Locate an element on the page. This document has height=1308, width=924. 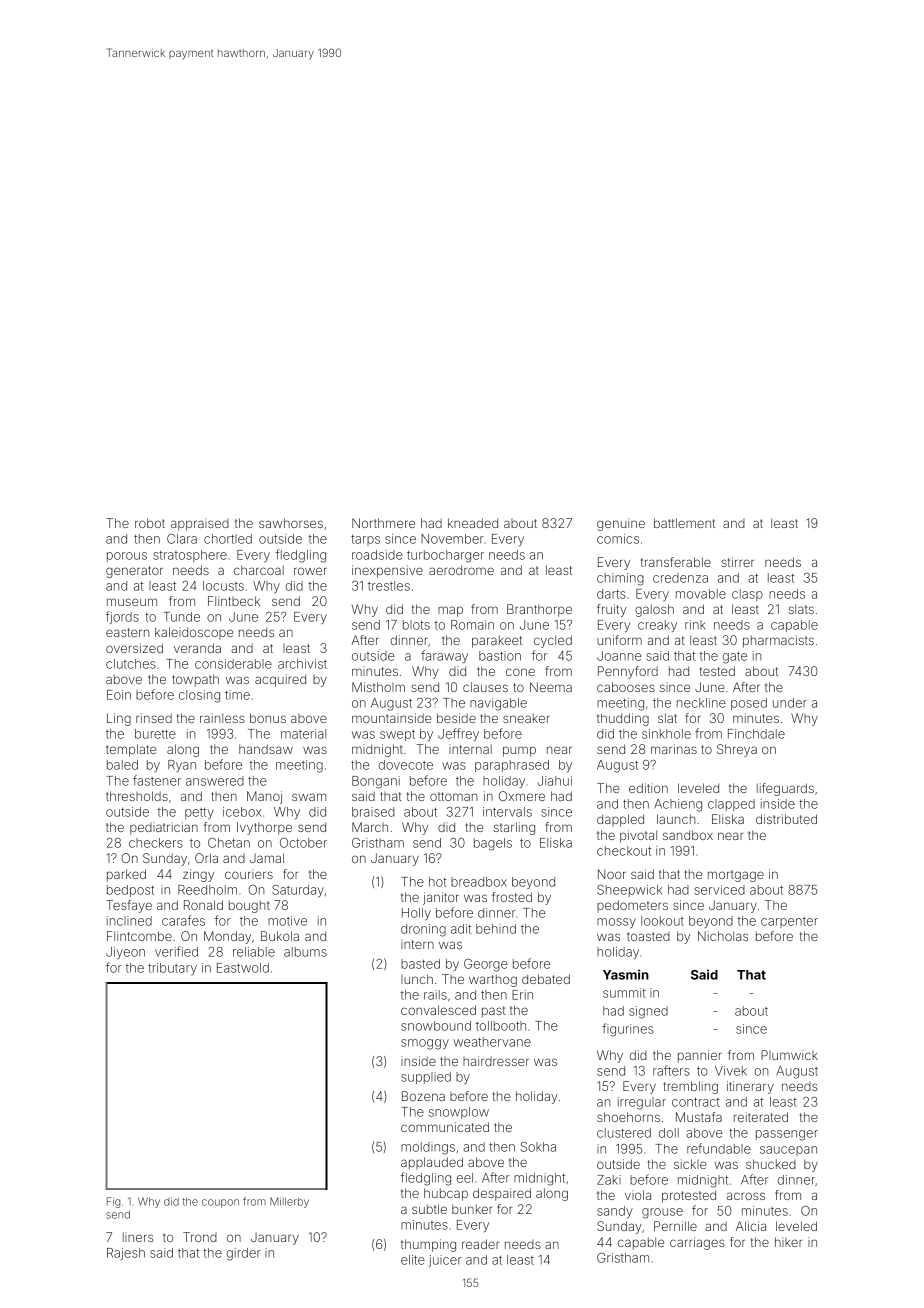
tributary is located at coordinates (172, 969).
